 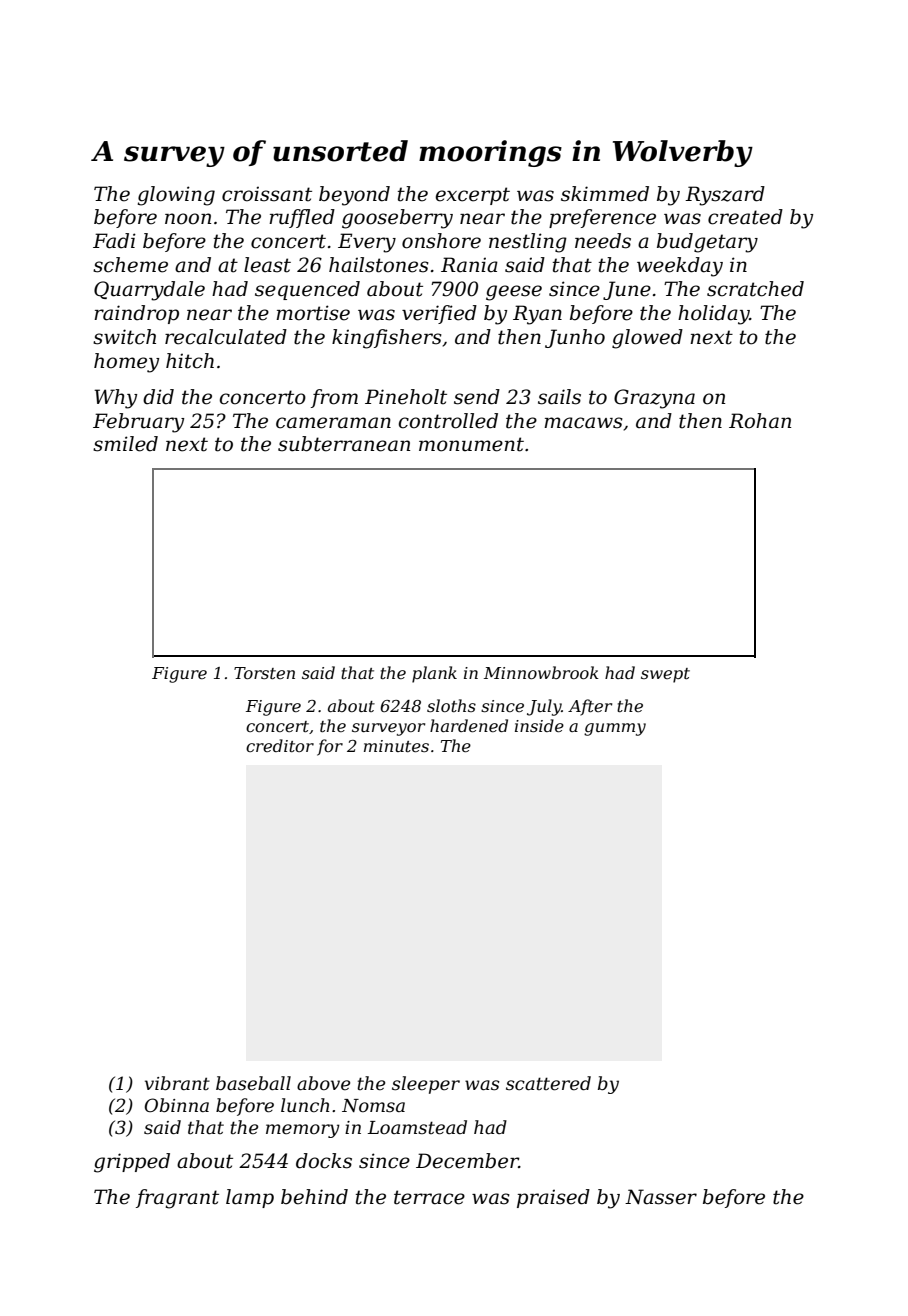 What do you see at coordinates (429, 1197) in the screenshot?
I see `terrace` at bounding box center [429, 1197].
